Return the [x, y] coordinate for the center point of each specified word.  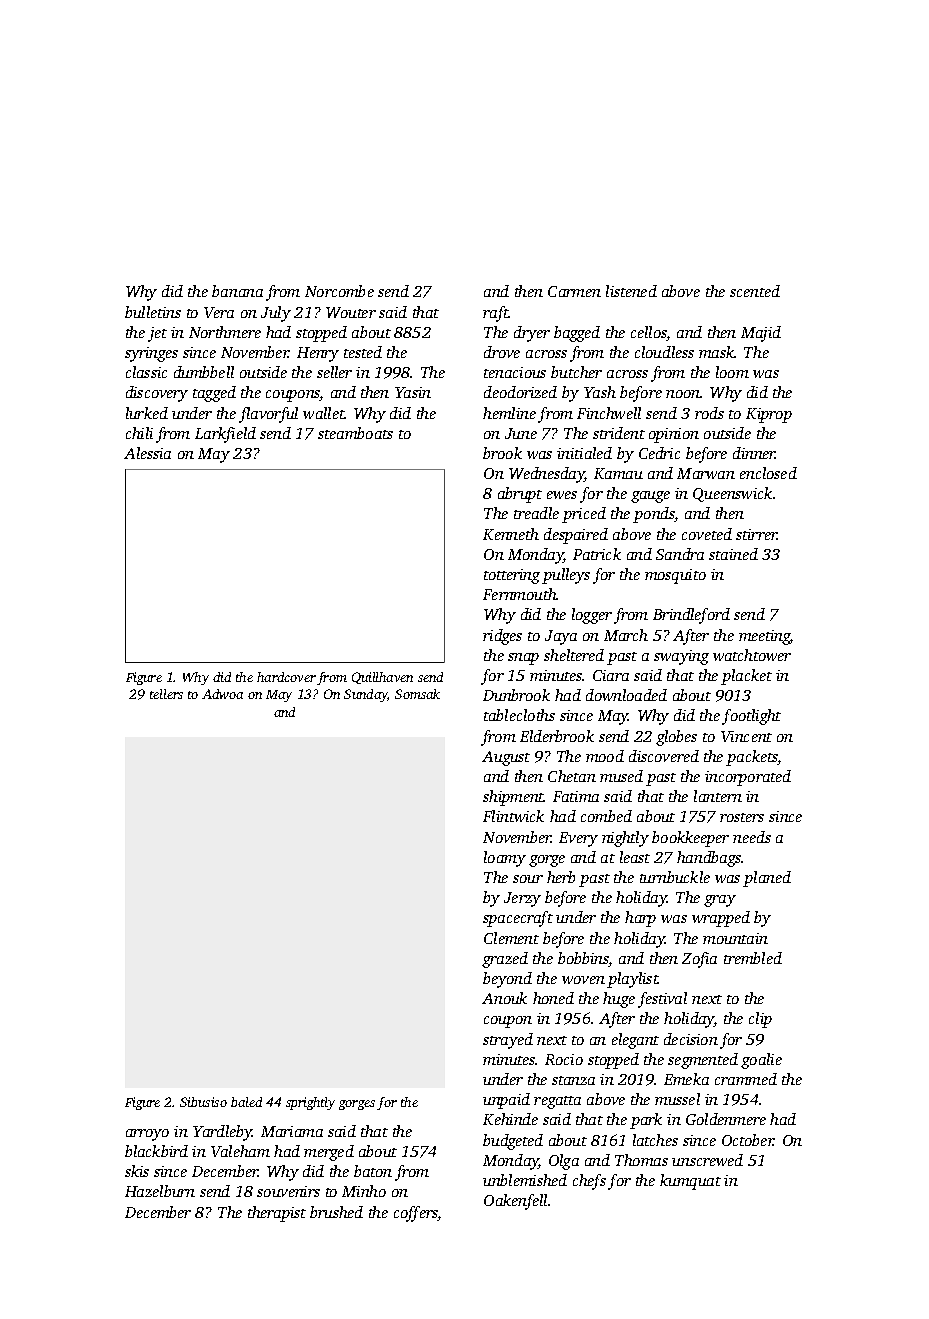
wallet [324, 413]
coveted [707, 534]
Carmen [574, 291]
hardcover [286, 677]
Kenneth [511, 534]
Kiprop [769, 415]
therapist [277, 1214]
